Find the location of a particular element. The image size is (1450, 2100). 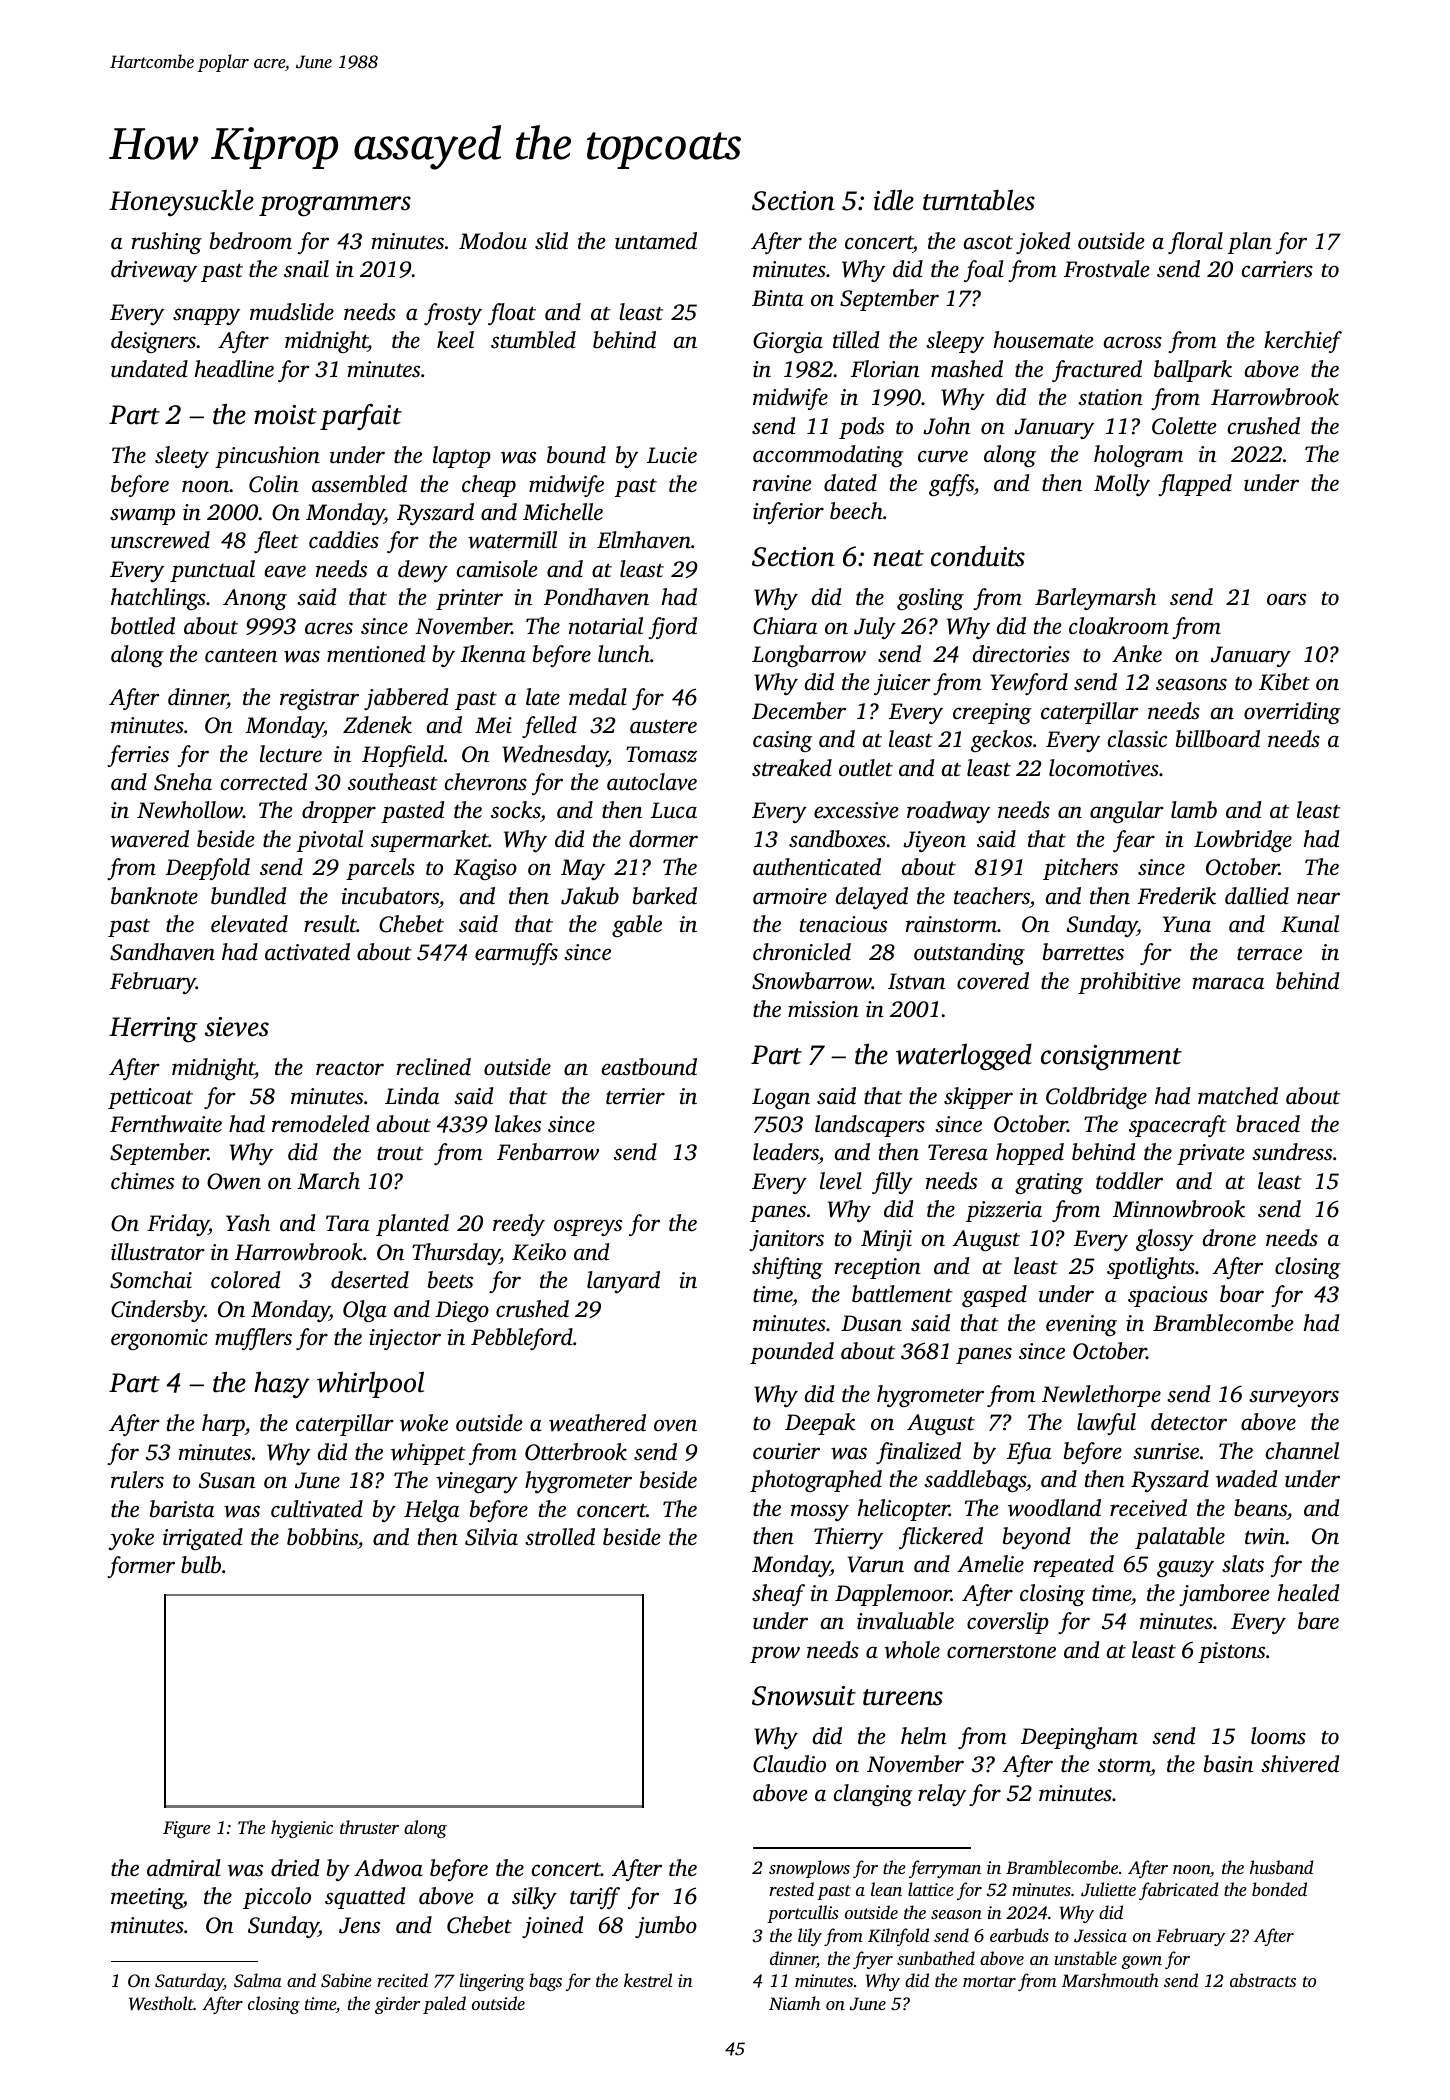

ospreys is located at coordinates (588, 1227).
